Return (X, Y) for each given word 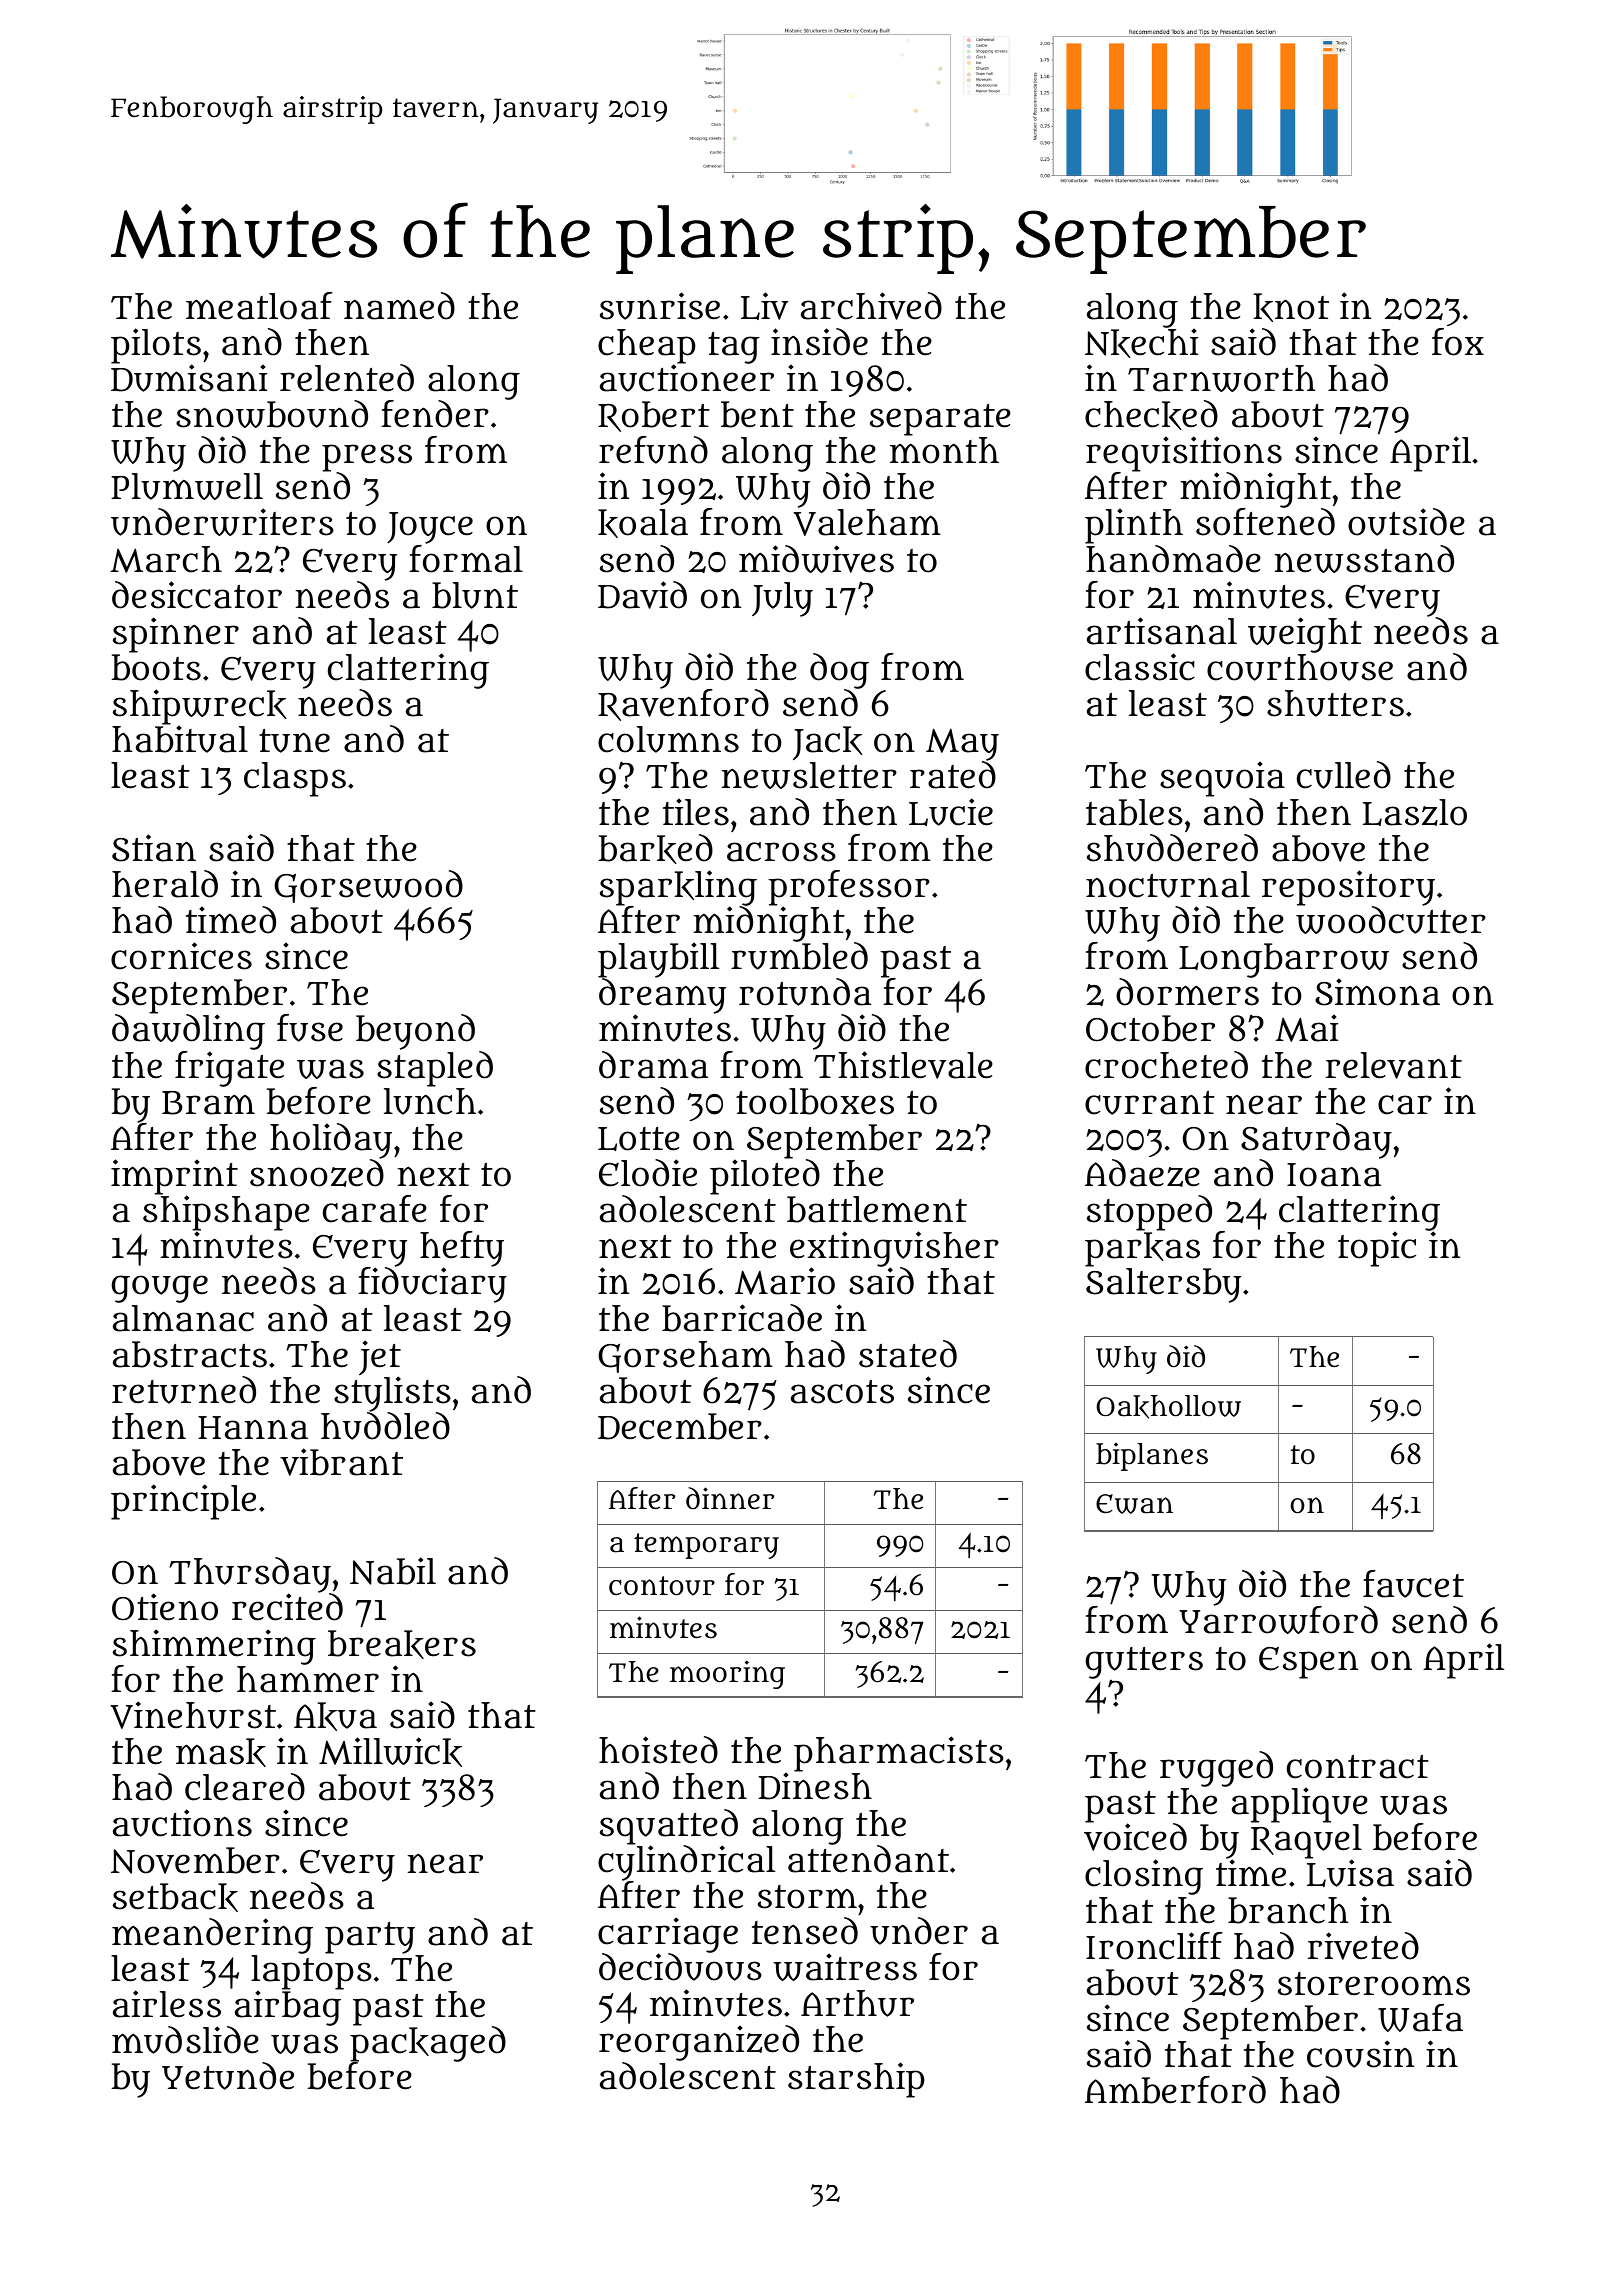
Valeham (867, 522)
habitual (180, 739)
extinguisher (894, 1249)
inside (819, 342)
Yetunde (228, 2076)
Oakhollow (1168, 1407)
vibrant (341, 1462)
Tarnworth (1222, 378)
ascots (842, 1392)
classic (1140, 667)
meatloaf (259, 306)
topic (1377, 1249)
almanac (183, 1318)
